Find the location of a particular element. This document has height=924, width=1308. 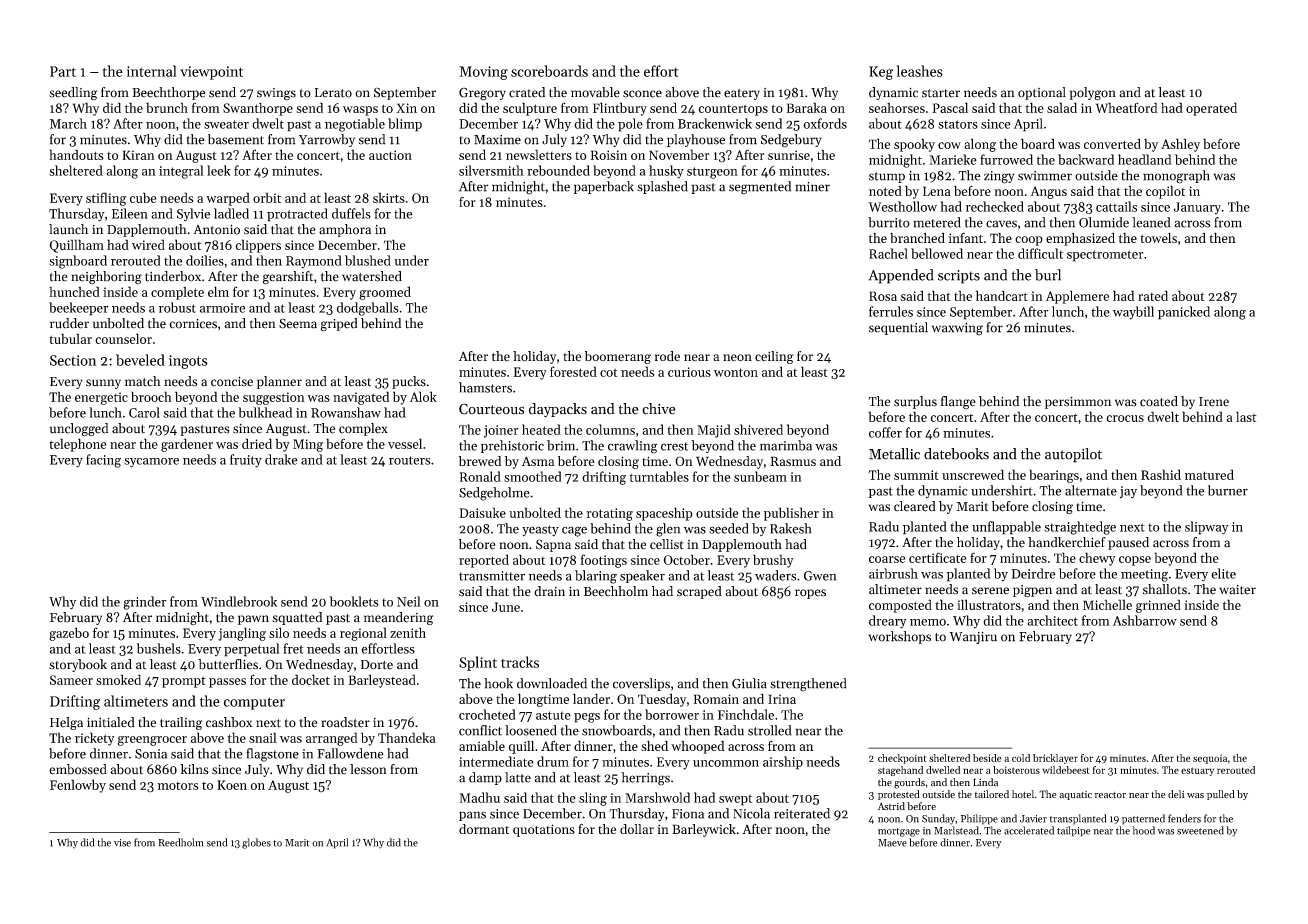

embossed is located at coordinates (78, 769).
